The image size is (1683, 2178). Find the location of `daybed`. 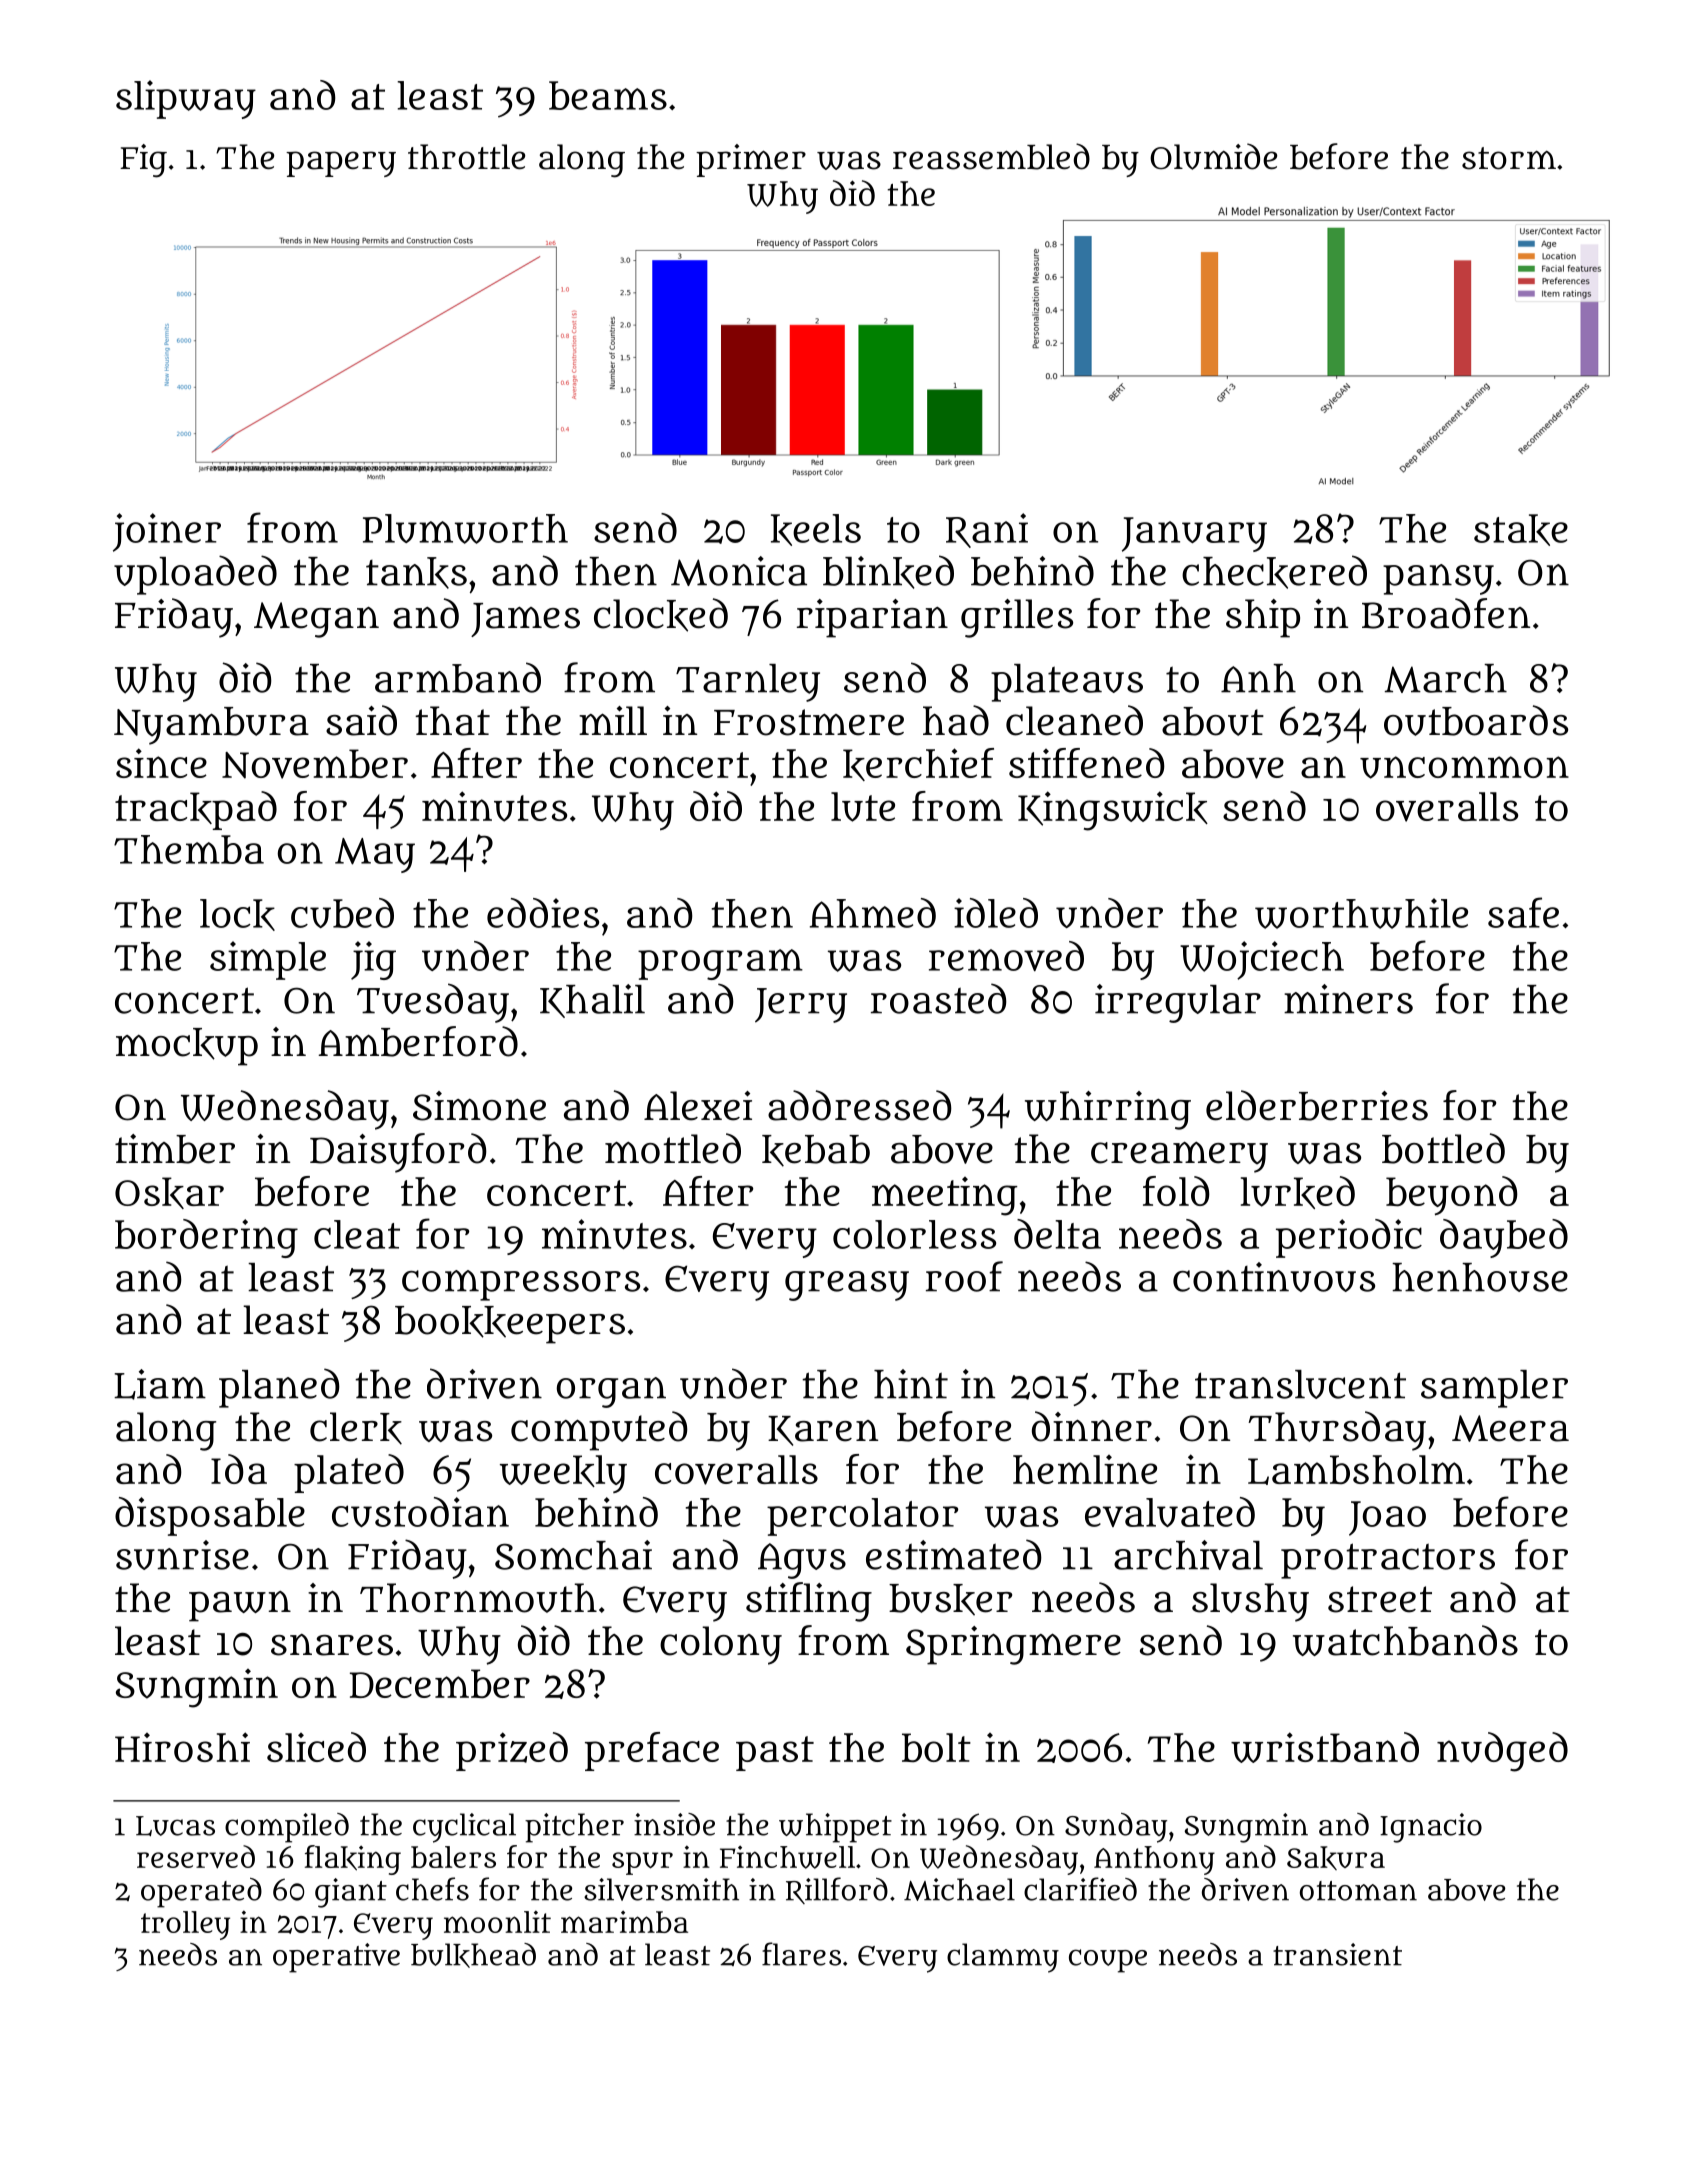

daybed is located at coordinates (1504, 1238).
